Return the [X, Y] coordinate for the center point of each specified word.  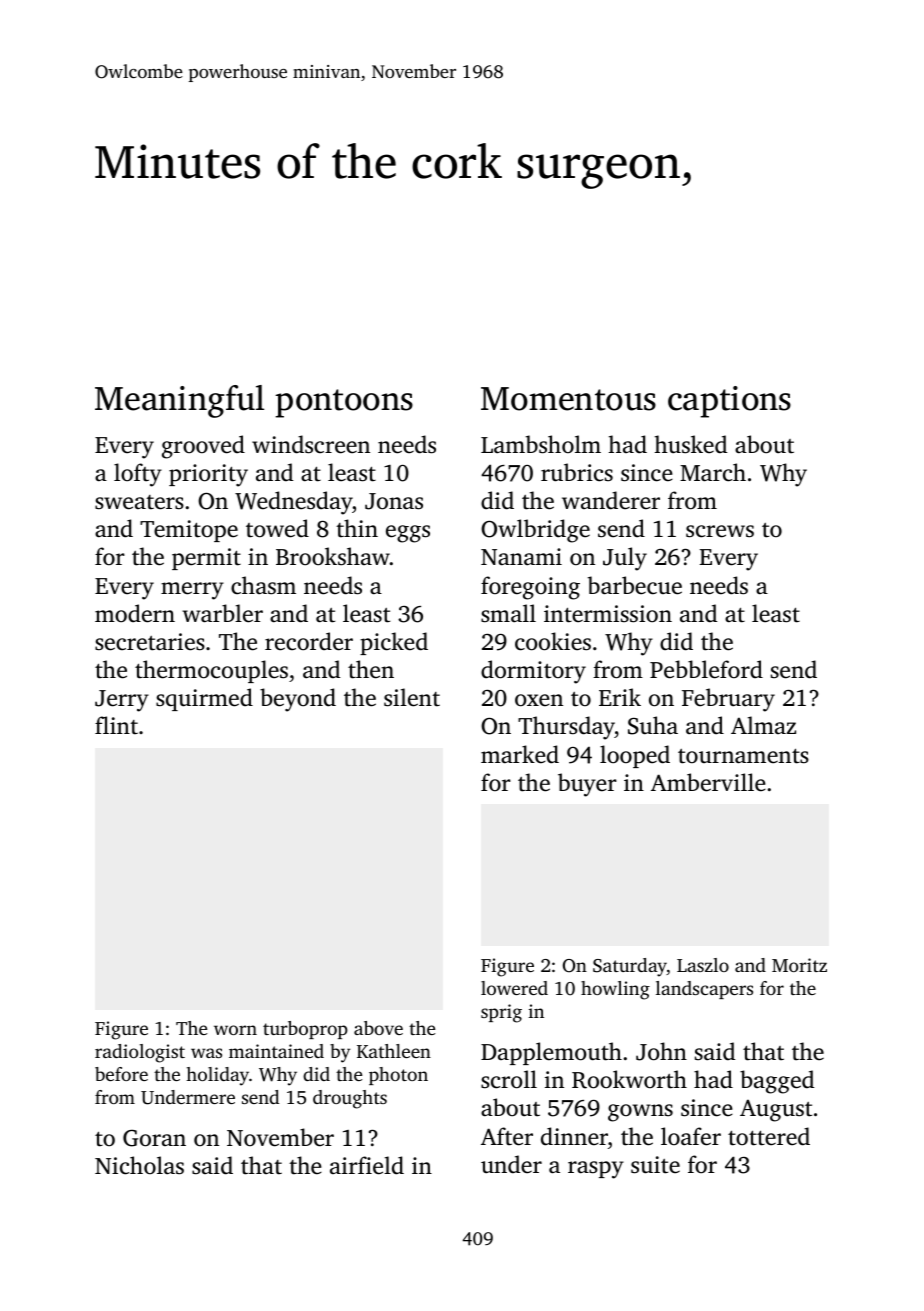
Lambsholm [541, 444]
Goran [154, 1138]
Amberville [708, 782]
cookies [553, 641]
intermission [608, 614]
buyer [587, 785]
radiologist [140, 1053]
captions [729, 402]
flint [116, 725]
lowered [514, 988]
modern [135, 613]
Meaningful [179, 401]
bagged [777, 1082]
